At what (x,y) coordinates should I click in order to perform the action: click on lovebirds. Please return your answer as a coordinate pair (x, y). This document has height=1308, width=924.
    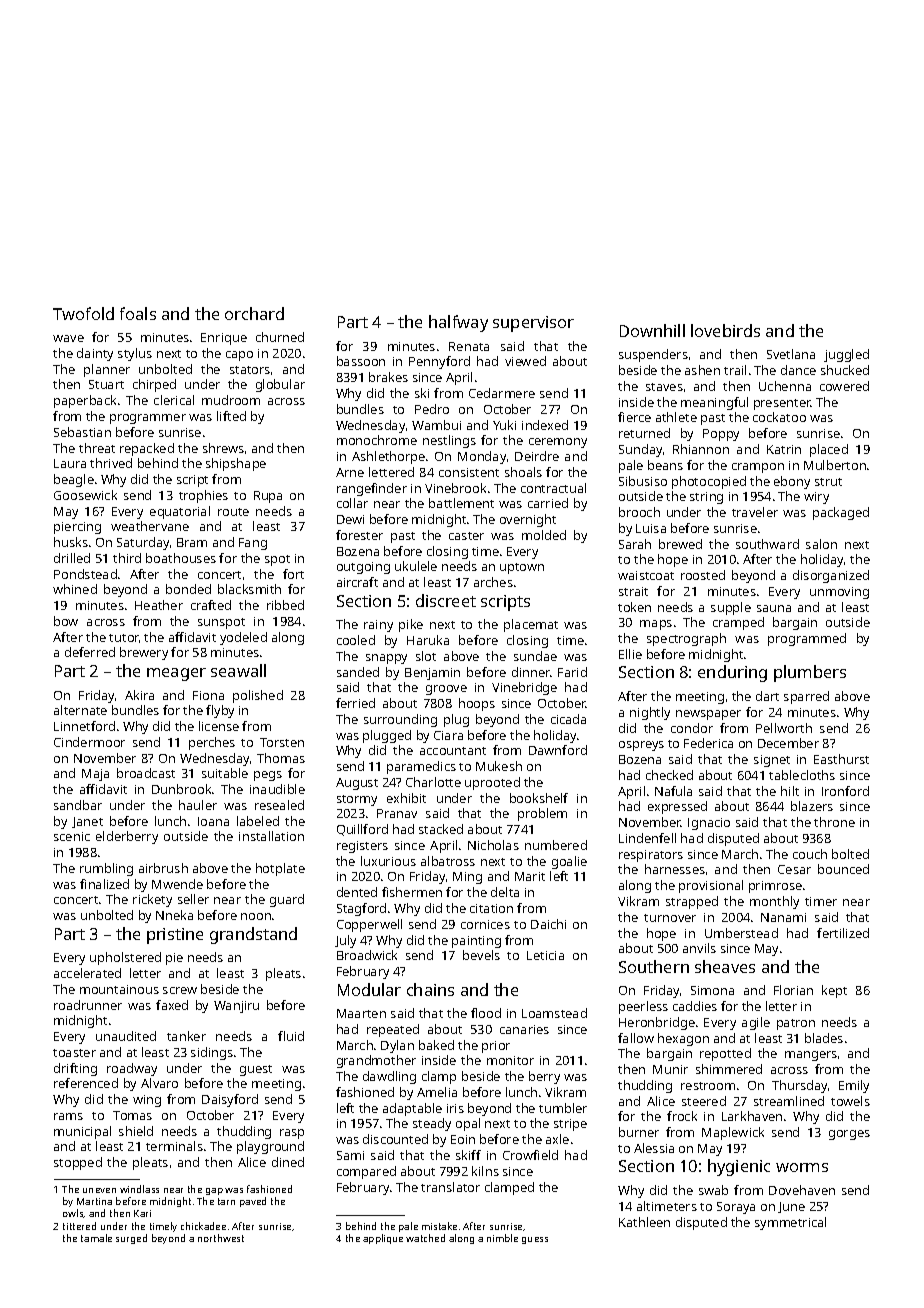
    Looking at the image, I should click on (725, 330).
